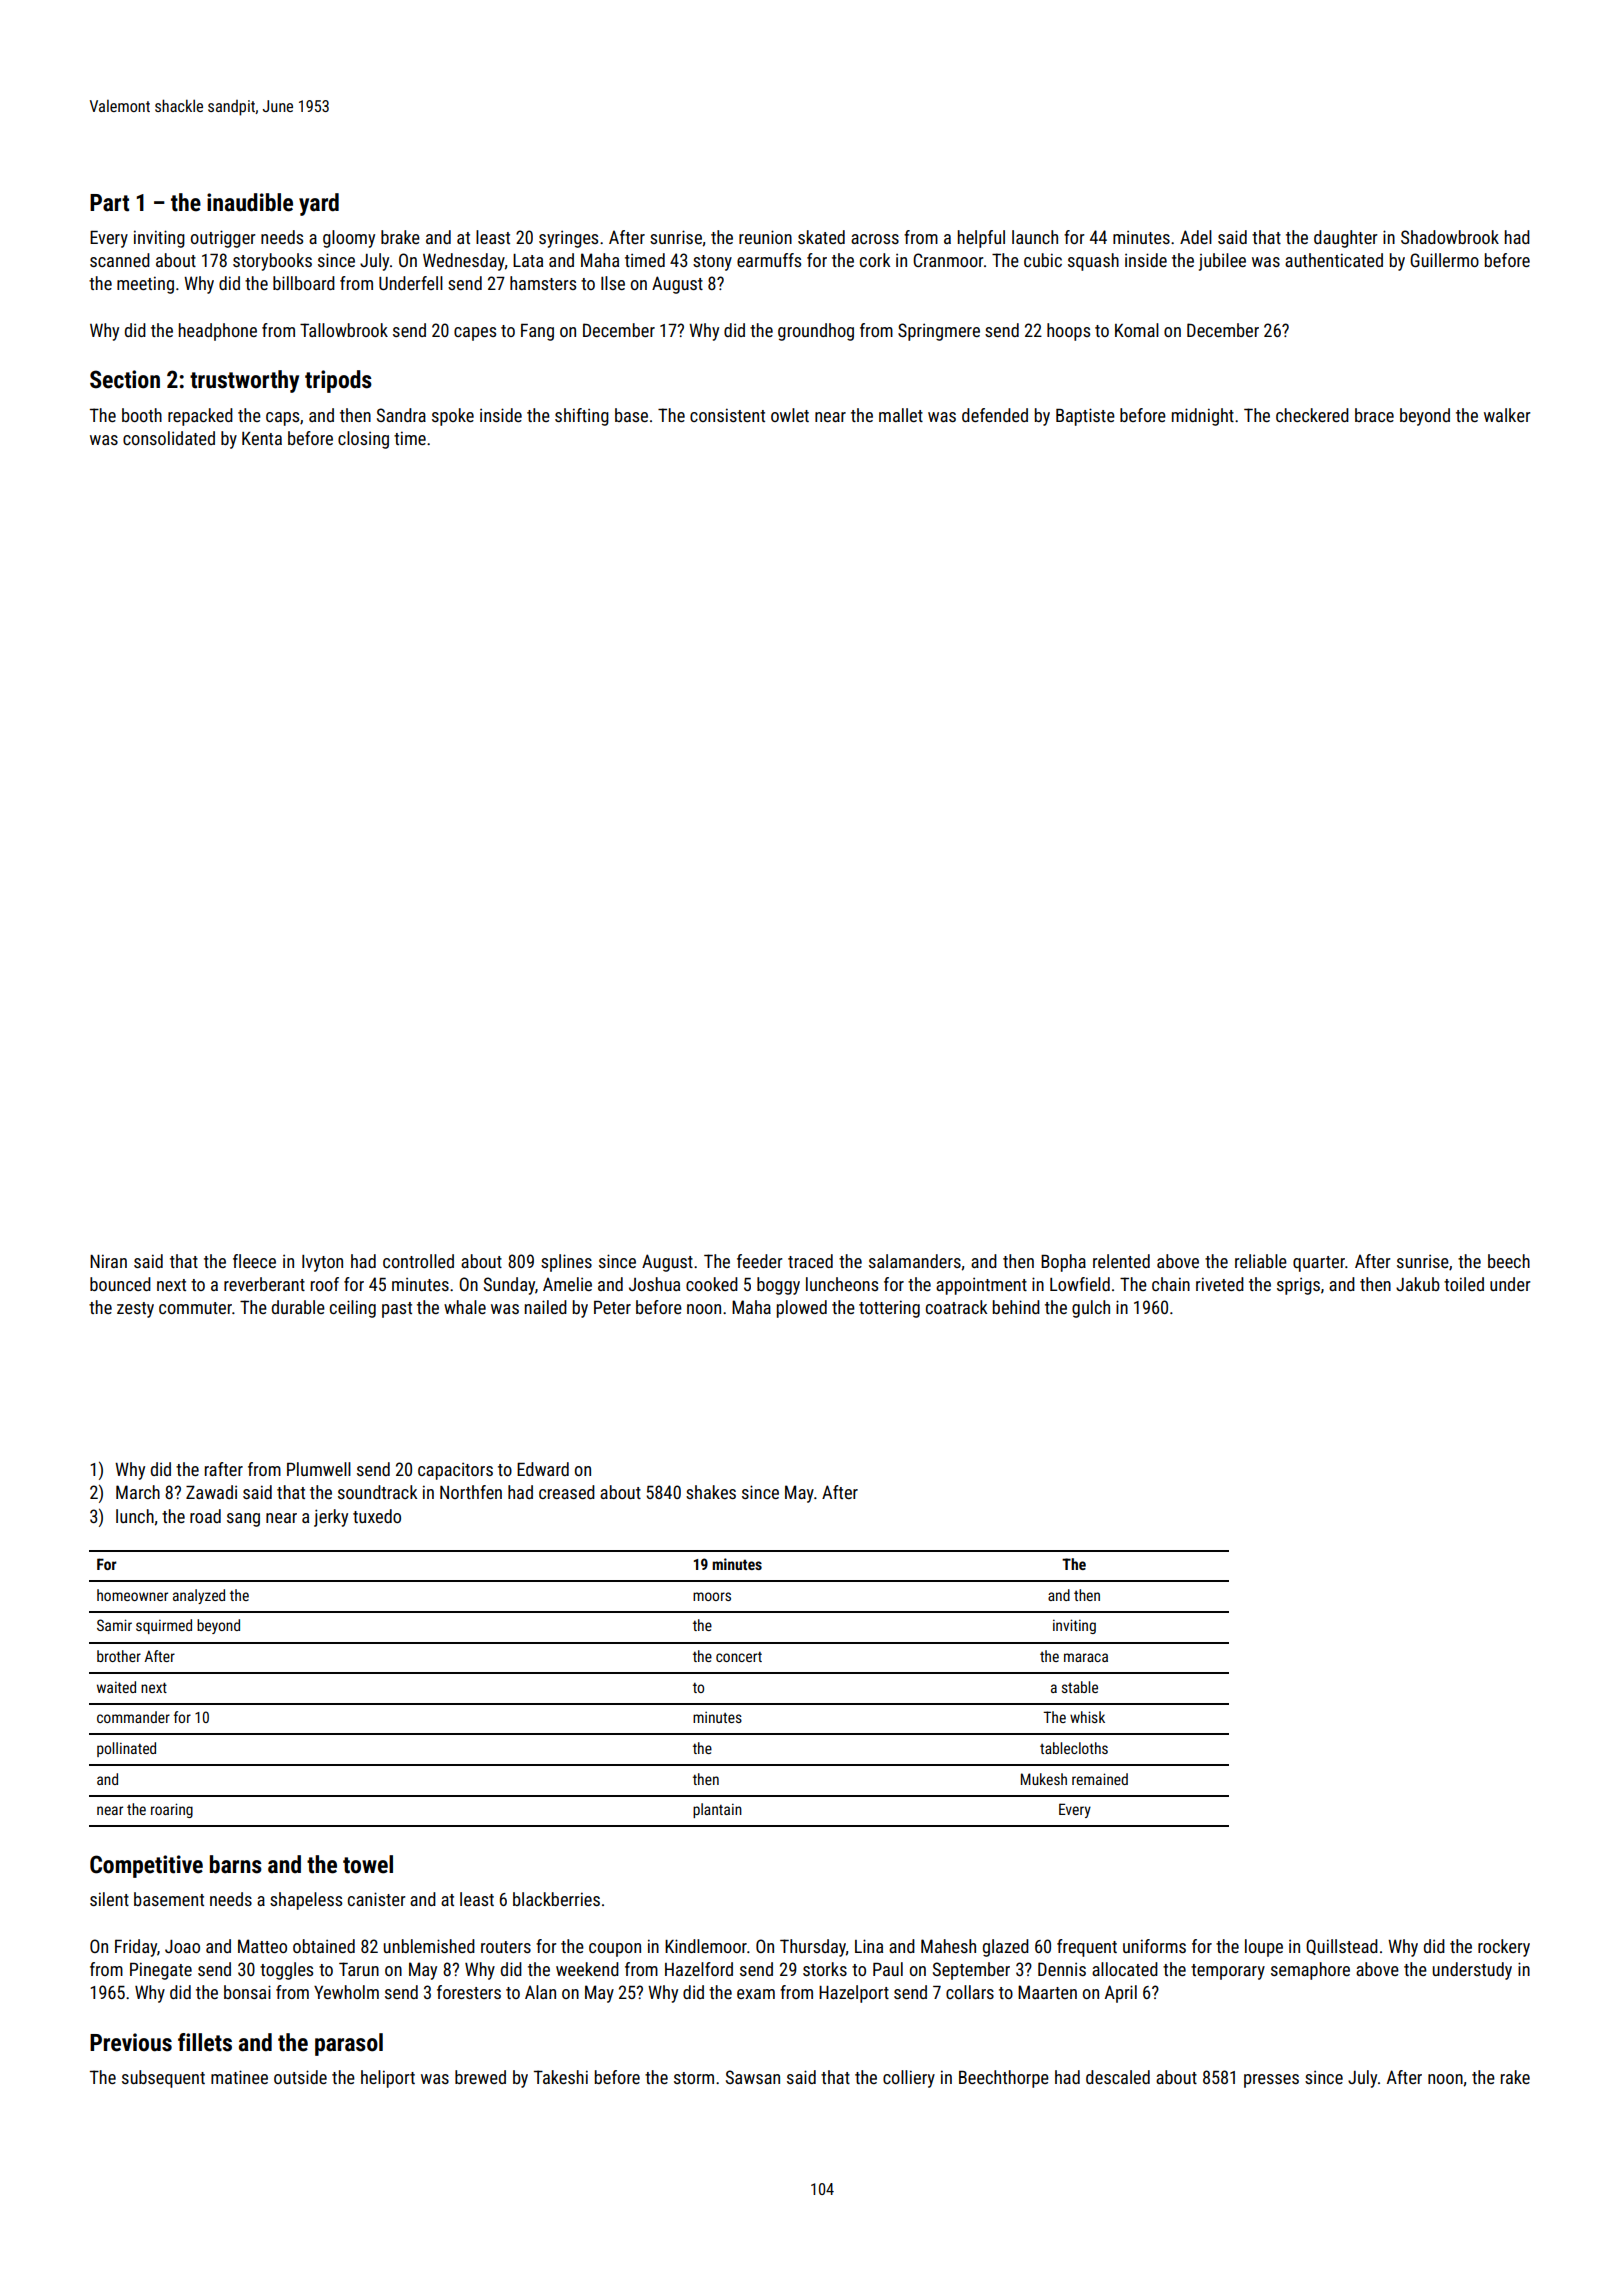  I want to click on Northfen, so click(471, 1492).
